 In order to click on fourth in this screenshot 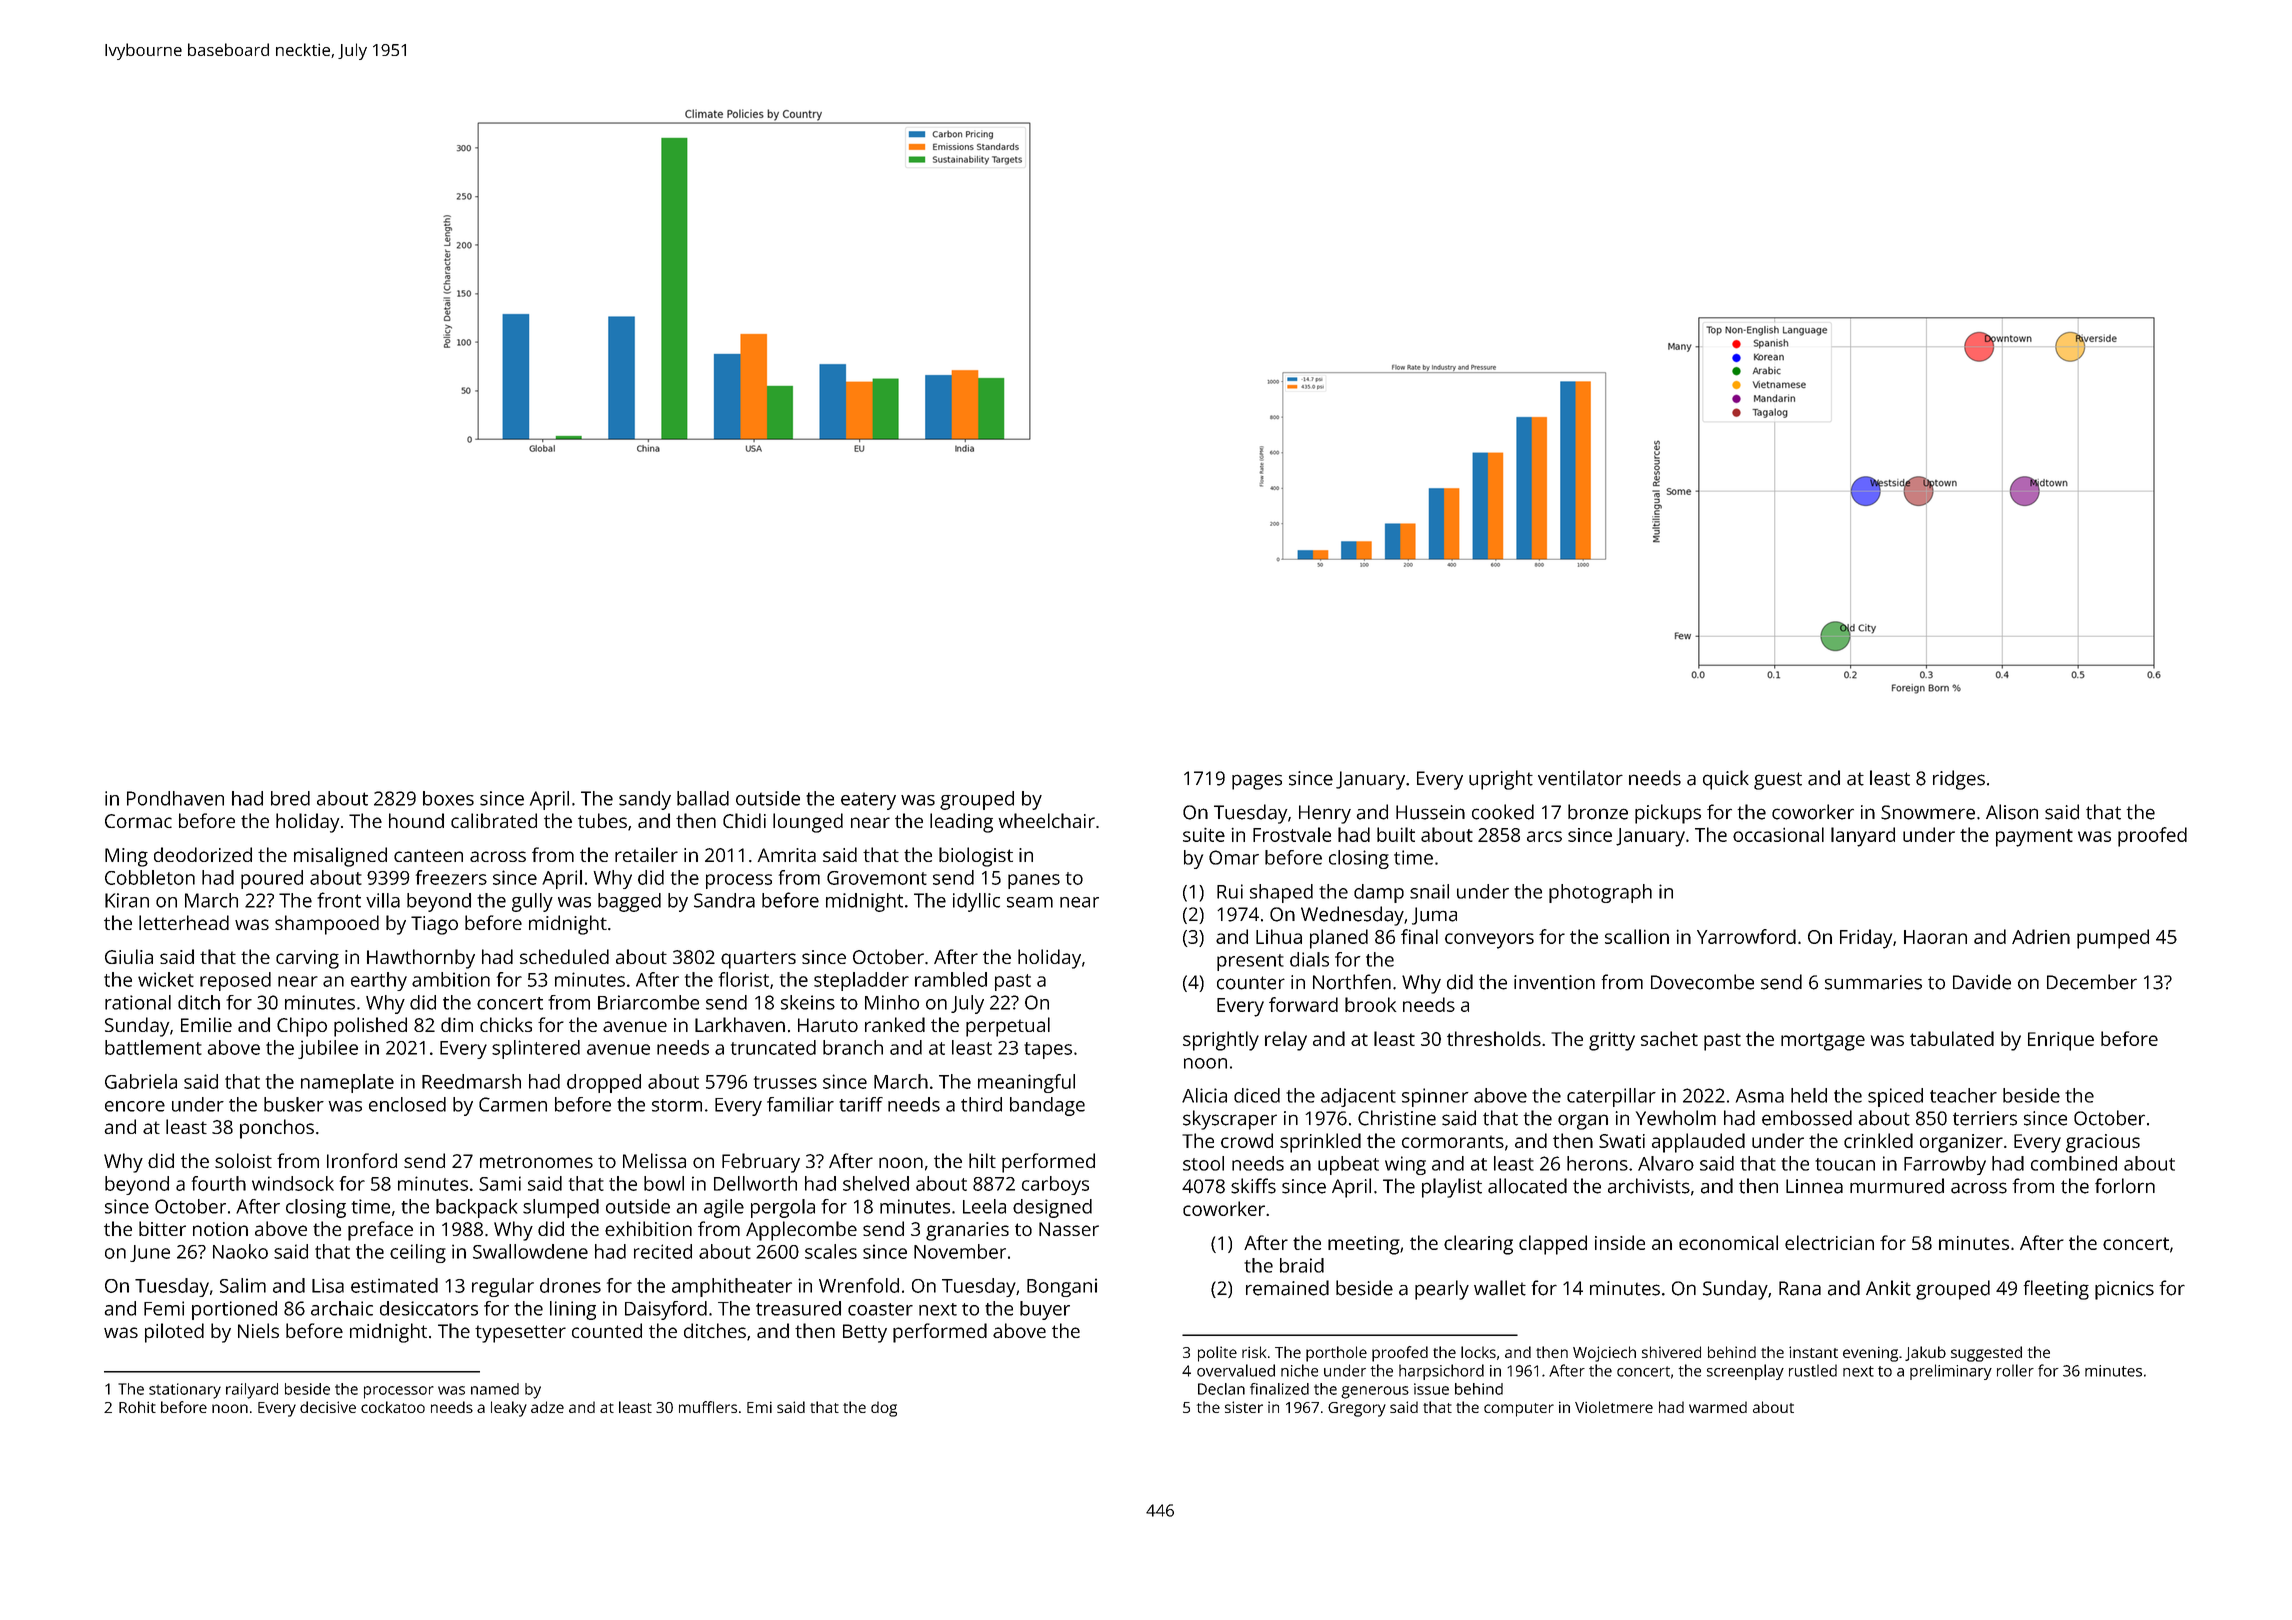, I will do `click(219, 1183)`.
